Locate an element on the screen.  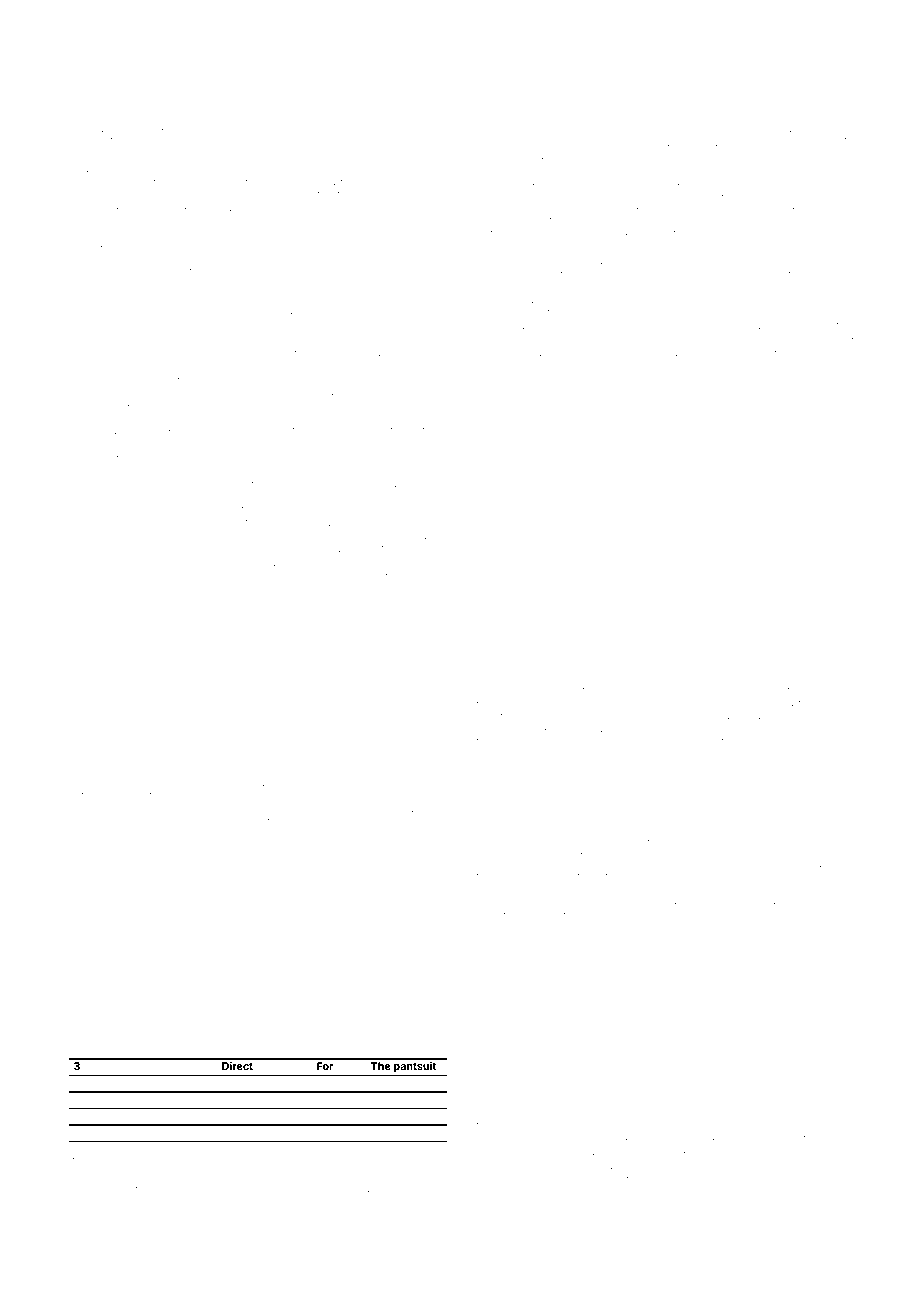
kennel is located at coordinates (241, 155).
